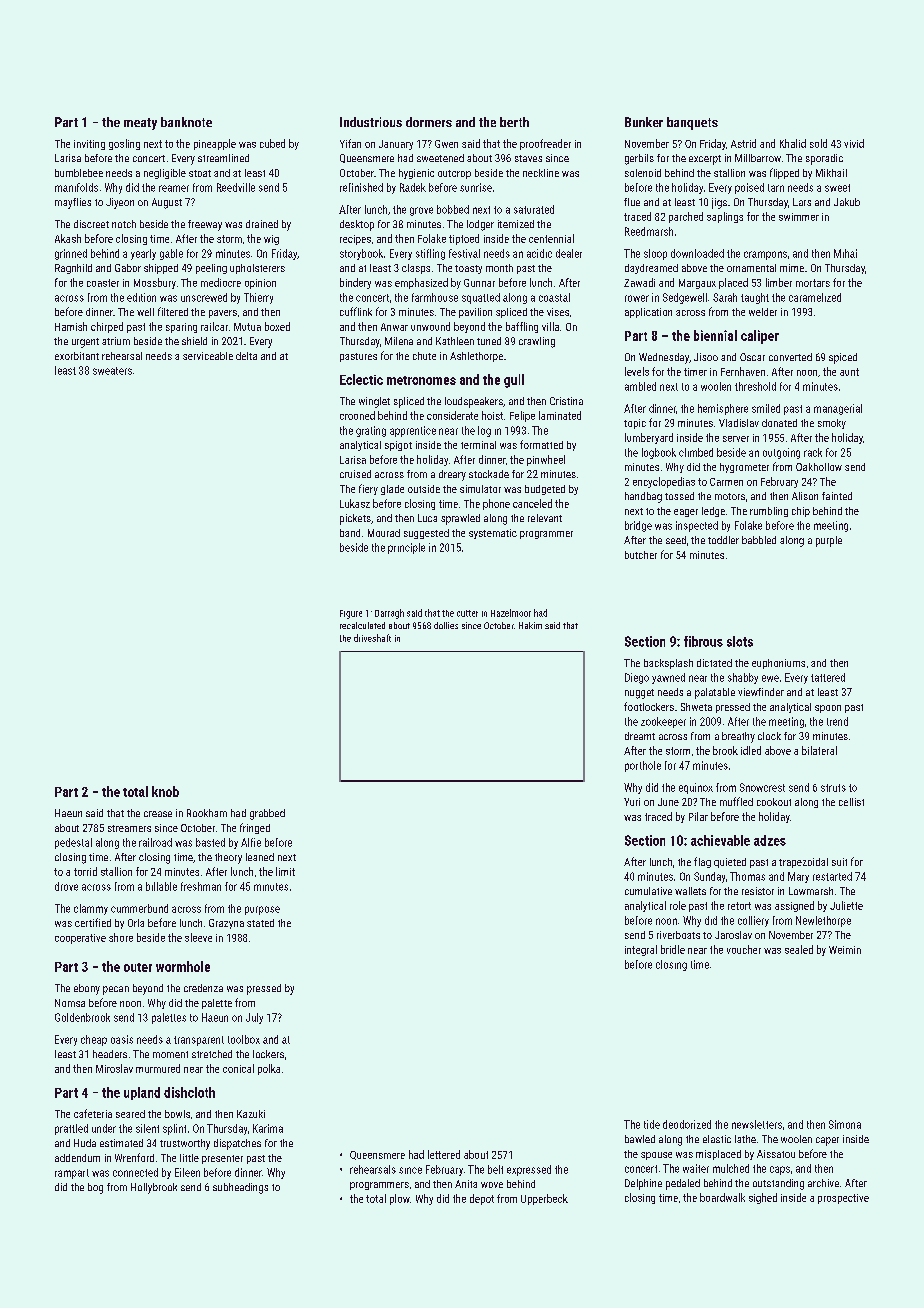 The image size is (924, 1308). Describe the element at coordinates (738, 737) in the document. I see `breathy` at that location.
